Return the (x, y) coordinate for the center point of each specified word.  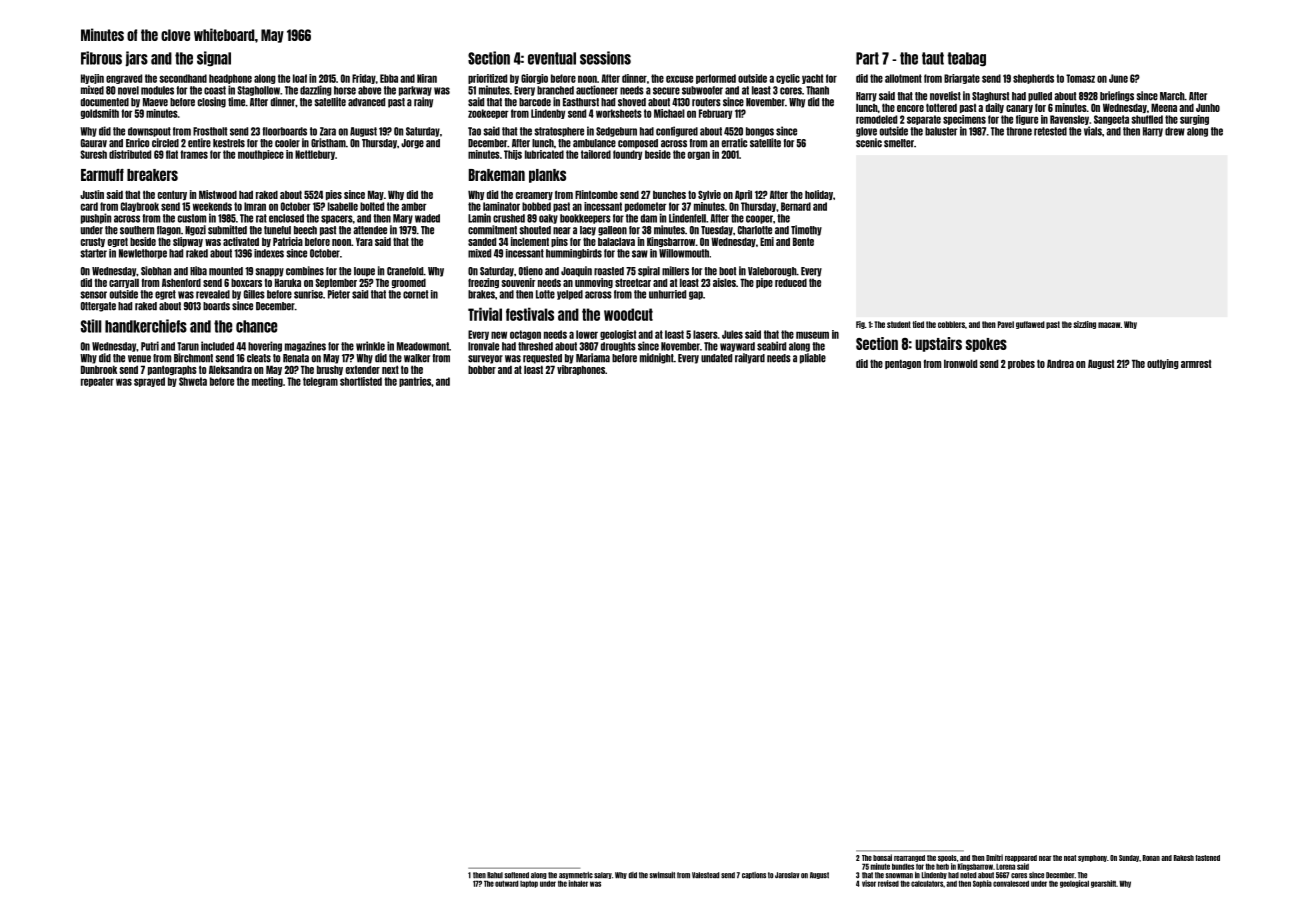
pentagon (903, 364)
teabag (966, 59)
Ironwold (960, 363)
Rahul (495, 875)
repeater (97, 382)
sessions (605, 58)
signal (214, 59)
